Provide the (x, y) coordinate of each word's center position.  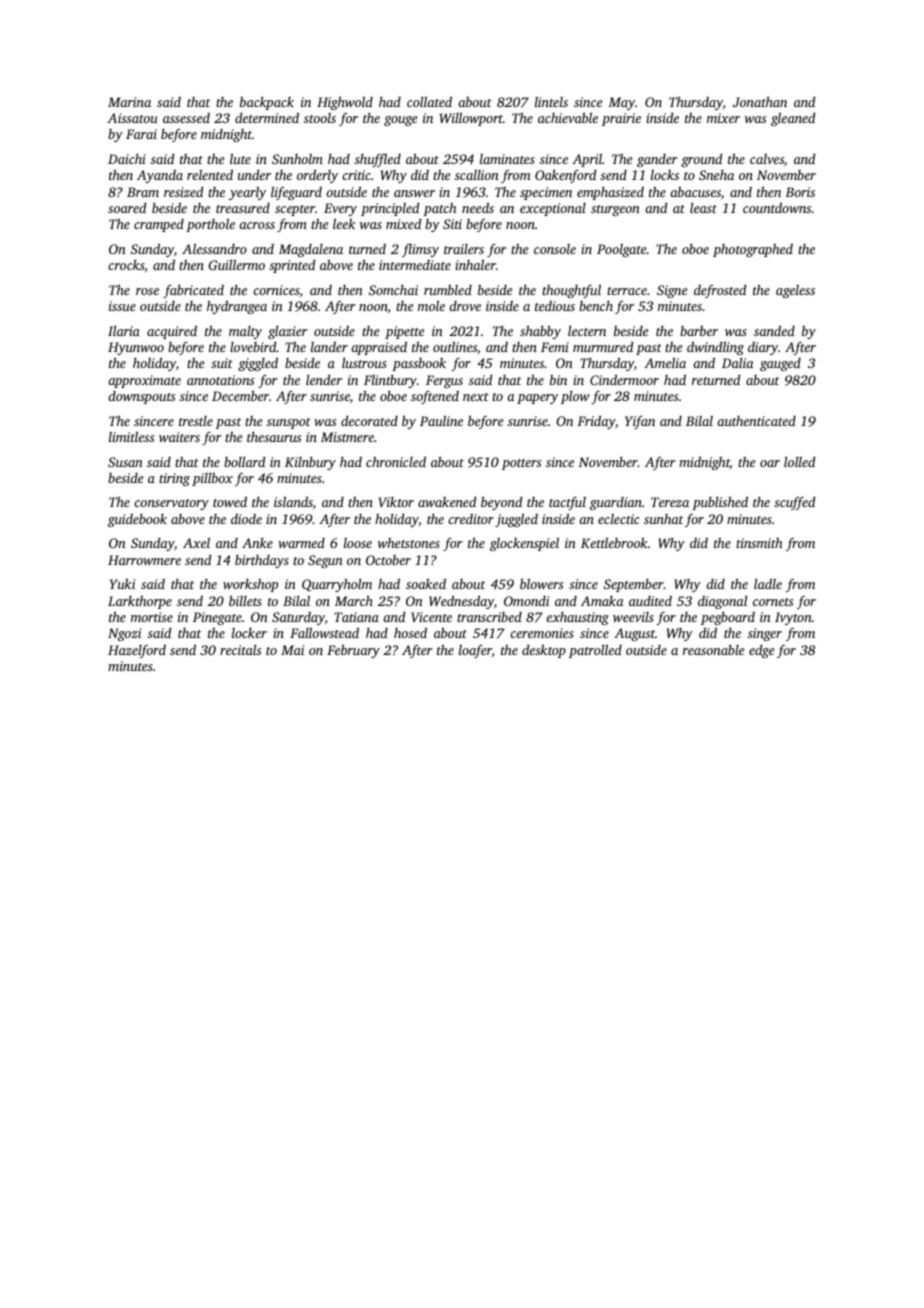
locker (249, 633)
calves (767, 159)
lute (240, 158)
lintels (551, 102)
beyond (501, 503)
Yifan (640, 422)
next (476, 397)
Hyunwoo (136, 348)
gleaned (793, 119)
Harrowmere (144, 560)
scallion (477, 175)
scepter (295, 210)
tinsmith (759, 542)
